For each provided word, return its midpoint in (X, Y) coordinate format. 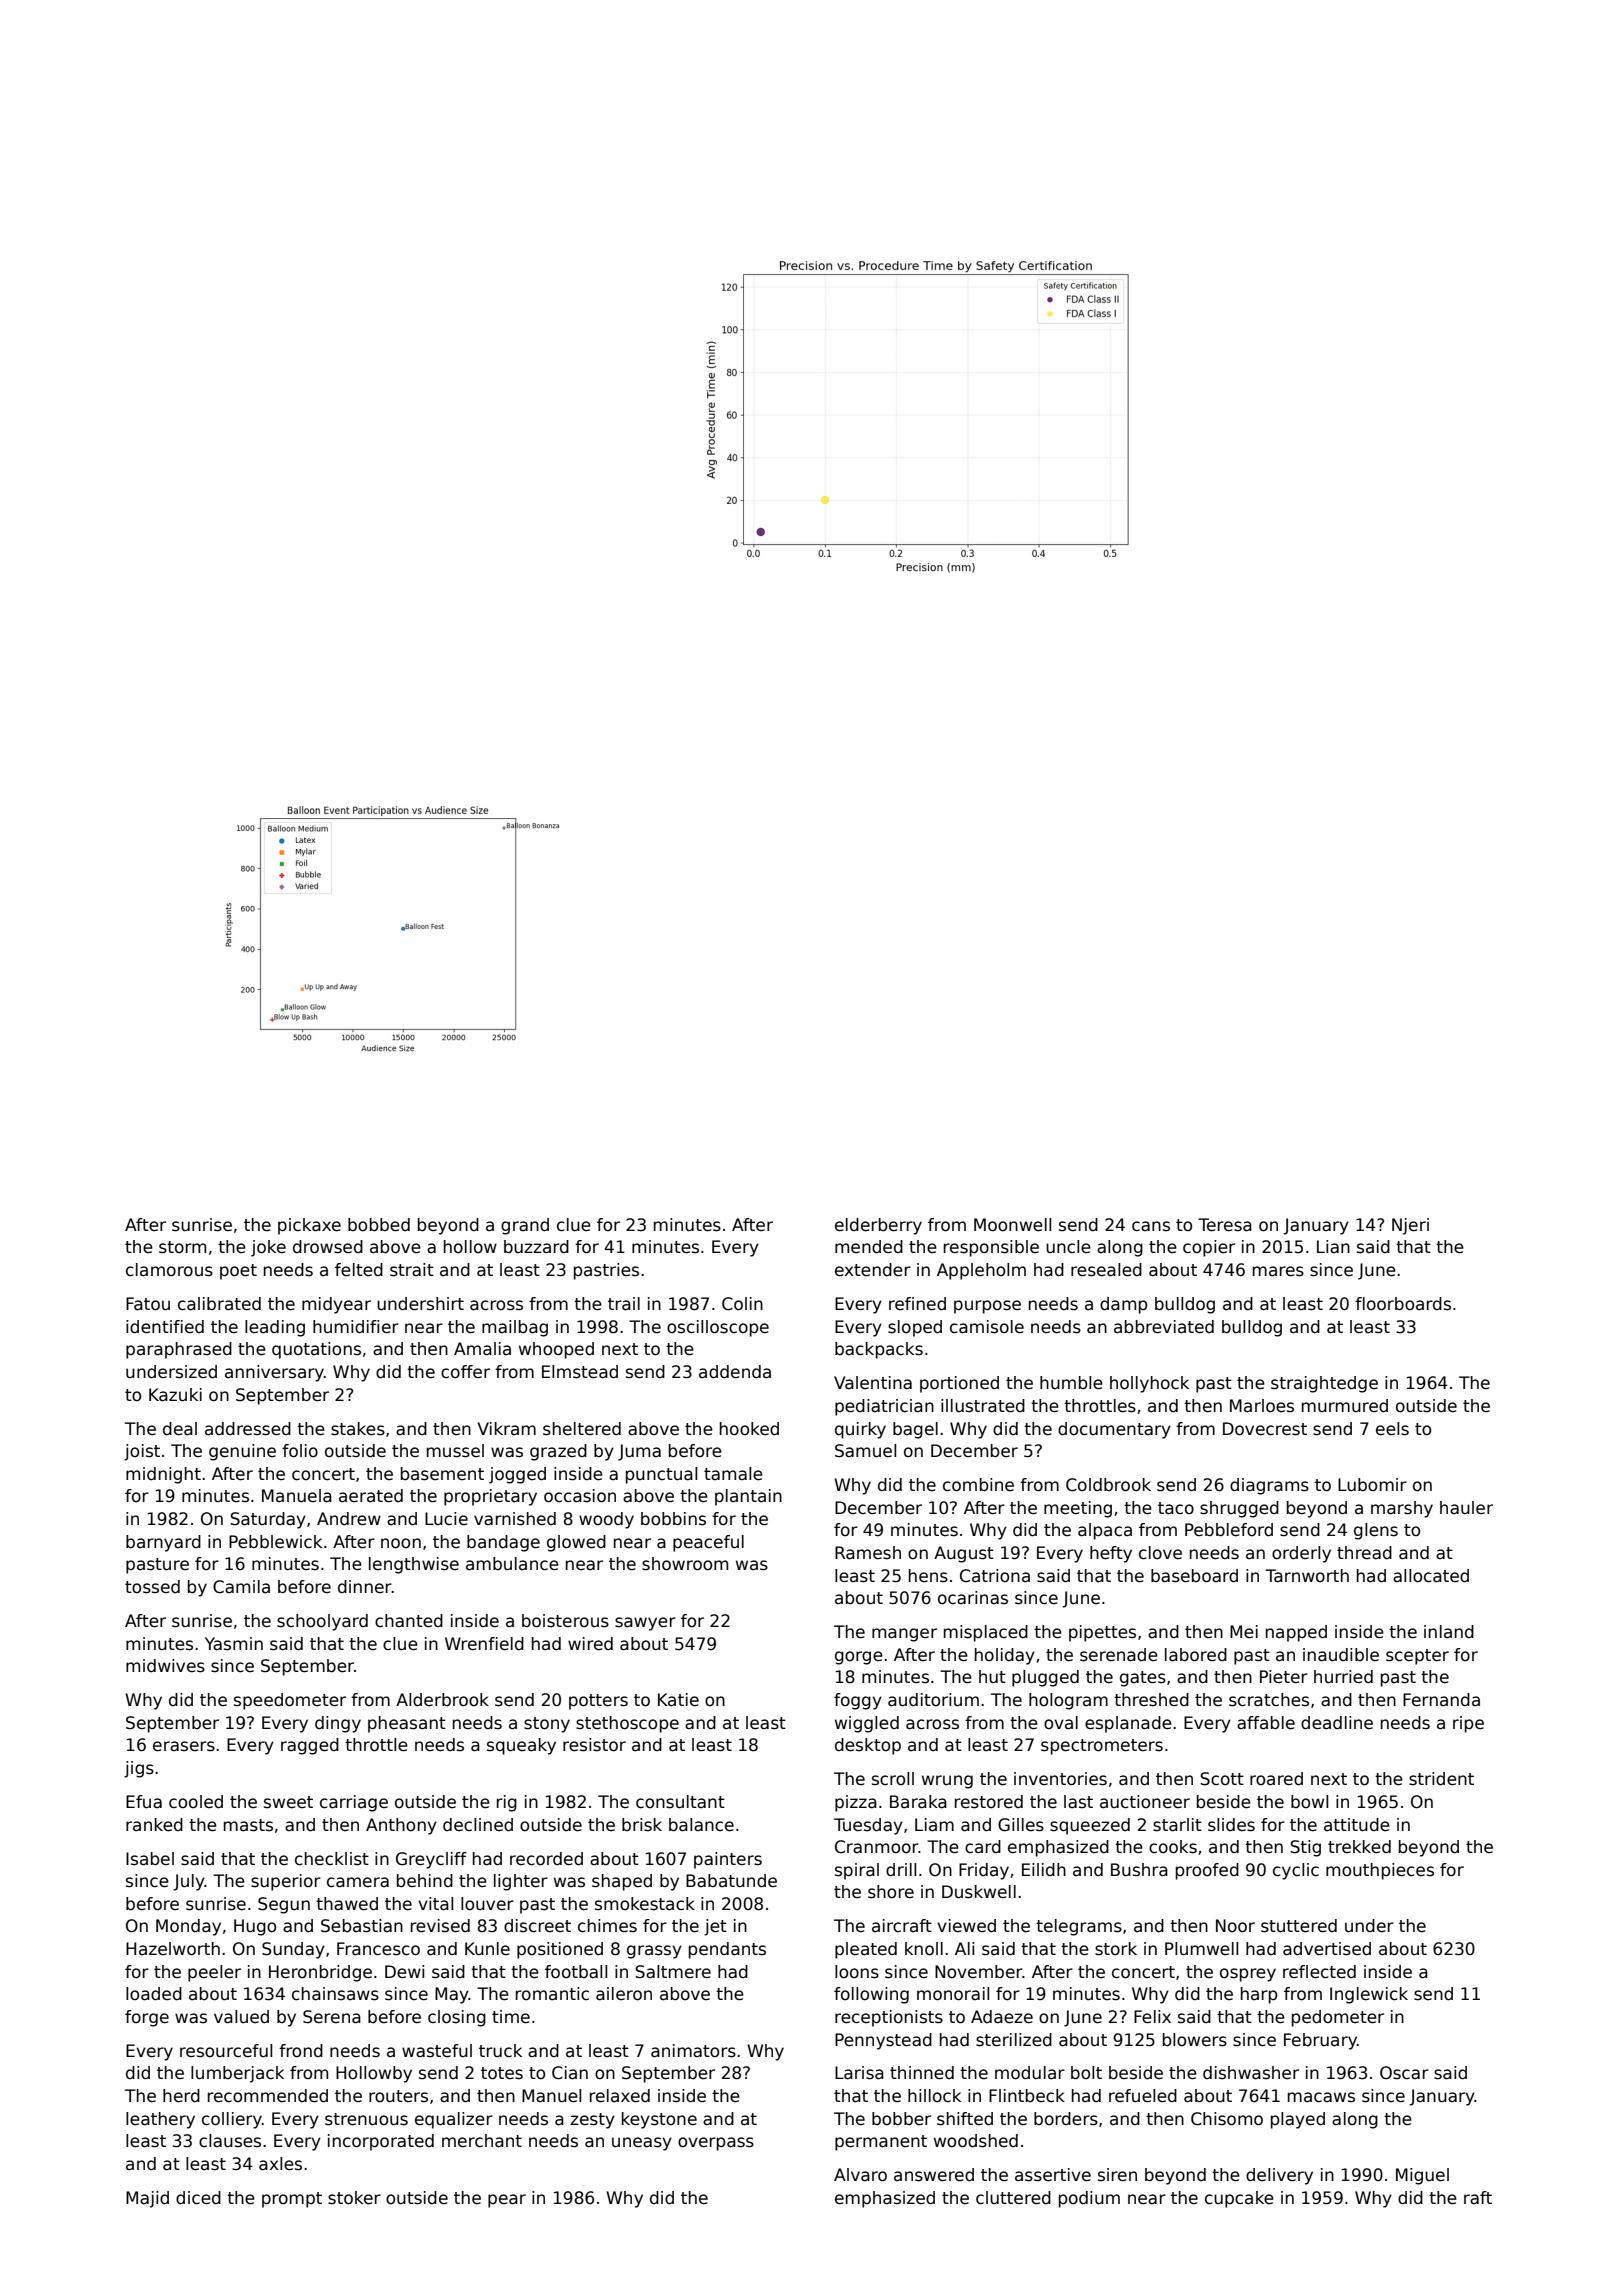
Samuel (865, 1451)
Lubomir (1372, 1485)
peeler (214, 1973)
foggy (858, 1701)
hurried (1343, 1677)
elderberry (878, 1226)
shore (891, 1892)
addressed (248, 1429)
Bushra (1139, 1870)
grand (525, 1226)
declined (478, 1825)
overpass (716, 2144)
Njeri (1410, 1226)
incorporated (381, 2142)
